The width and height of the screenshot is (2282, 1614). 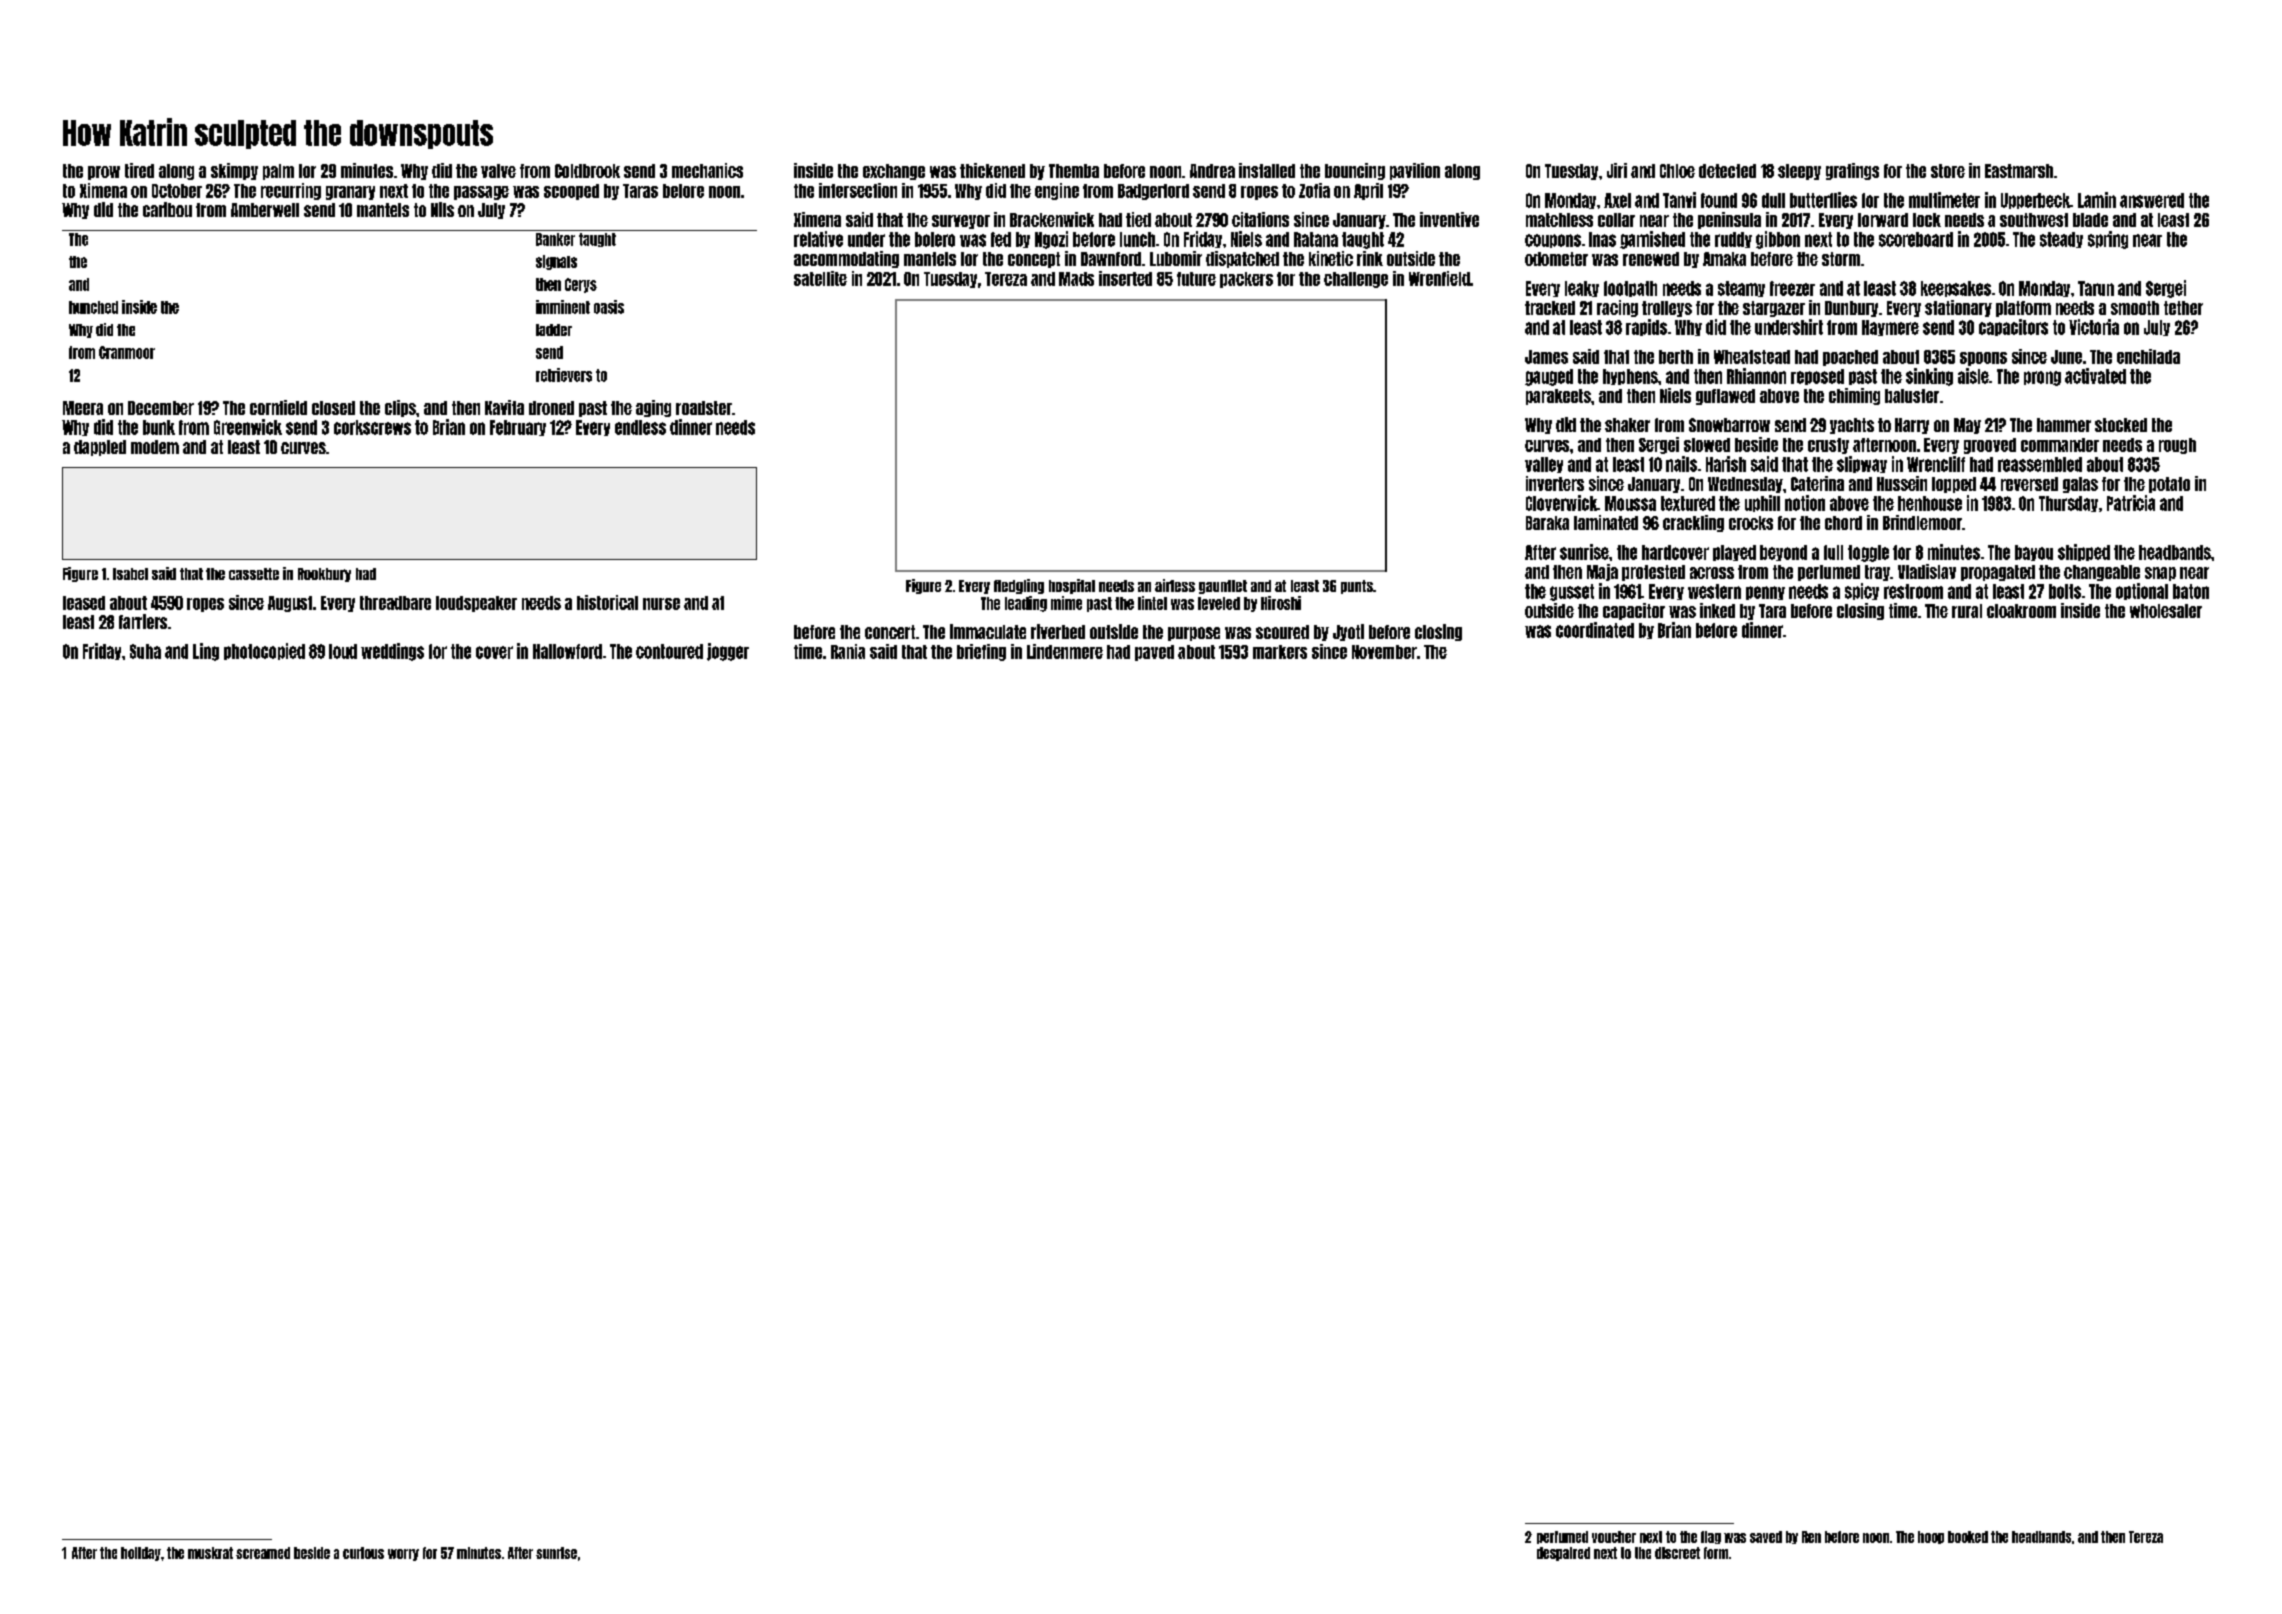 I want to click on coordinated, so click(x=1595, y=630).
